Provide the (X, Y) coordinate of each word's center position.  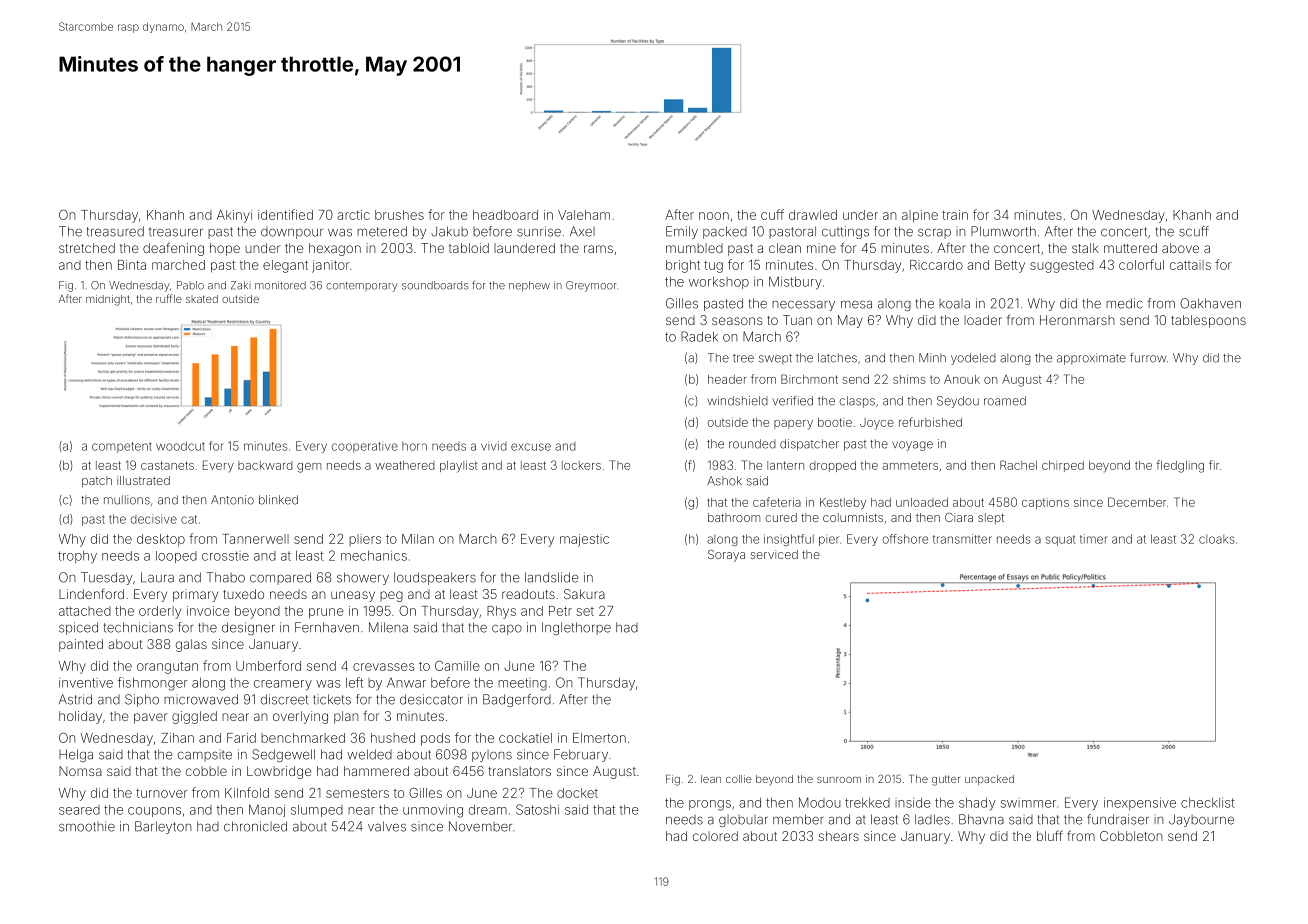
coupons (154, 812)
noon (714, 216)
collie (739, 779)
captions (1045, 503)
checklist (1208, 803)
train (955, 215)
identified (285, 214)
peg (391, 596)
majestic (584, 540)
